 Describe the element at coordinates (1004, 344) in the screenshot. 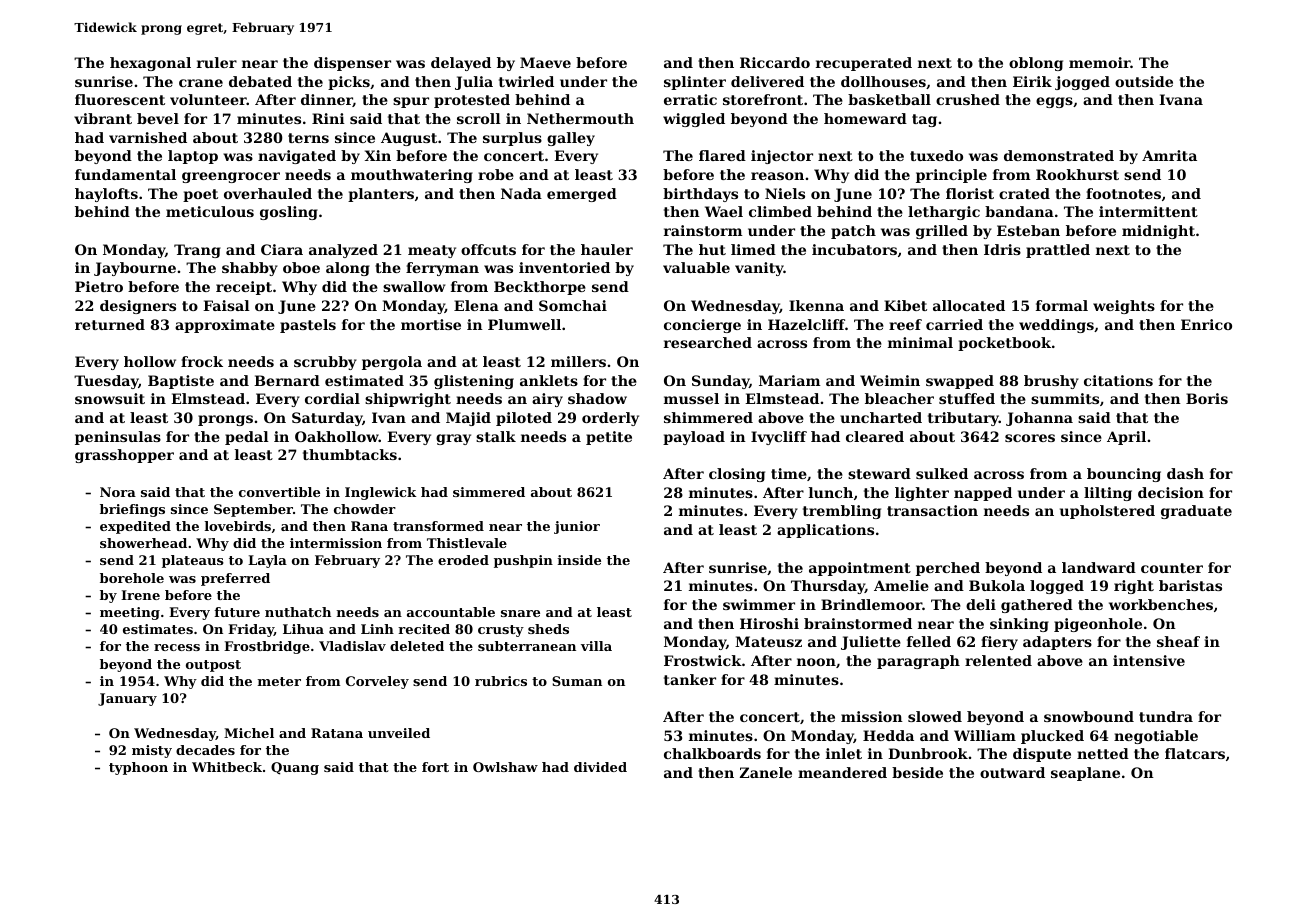

I see `pocketbook` at that location.
